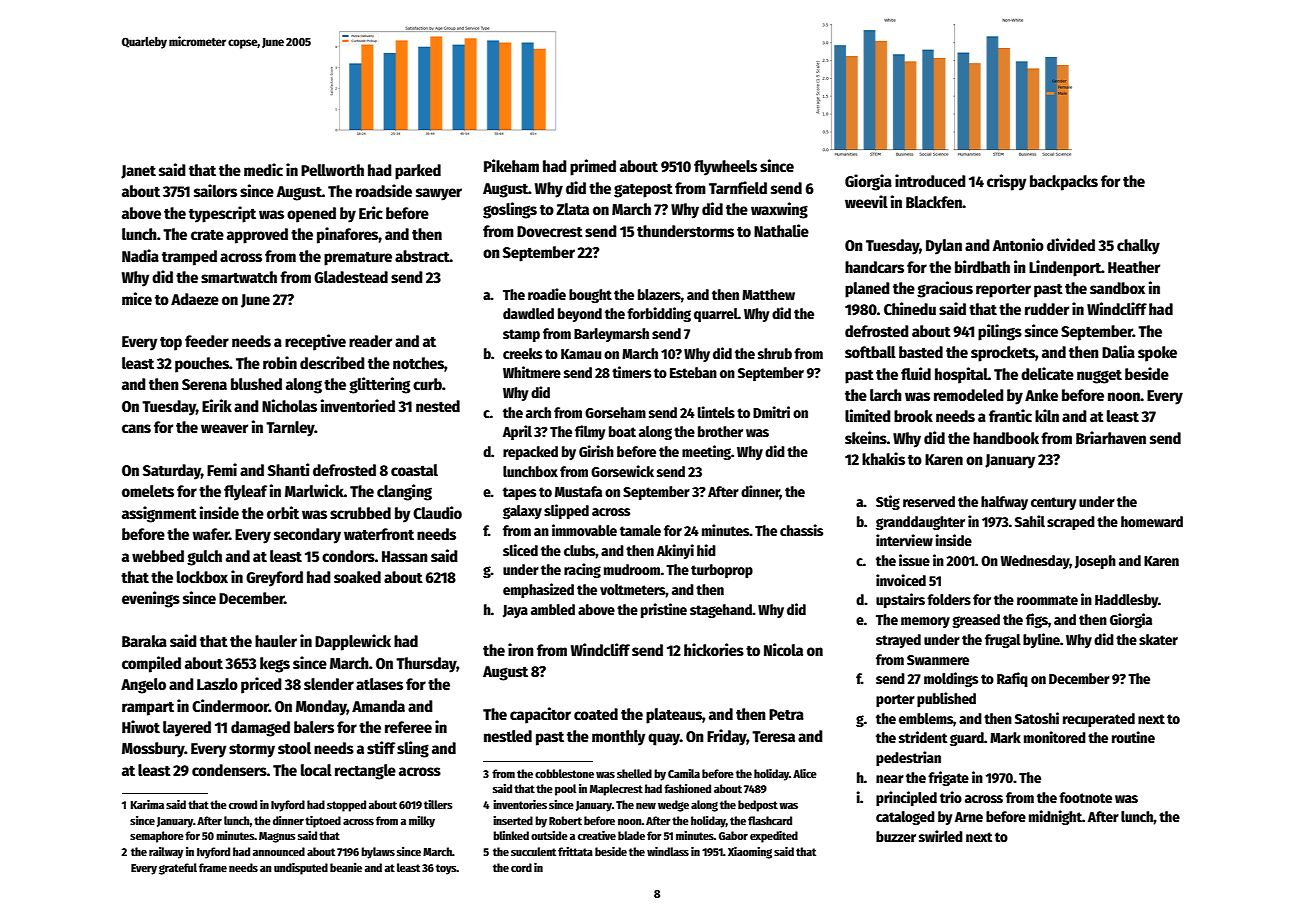  Describe the element at coordinates (910, 308) in the page. I see `Chinedu` at that location.
